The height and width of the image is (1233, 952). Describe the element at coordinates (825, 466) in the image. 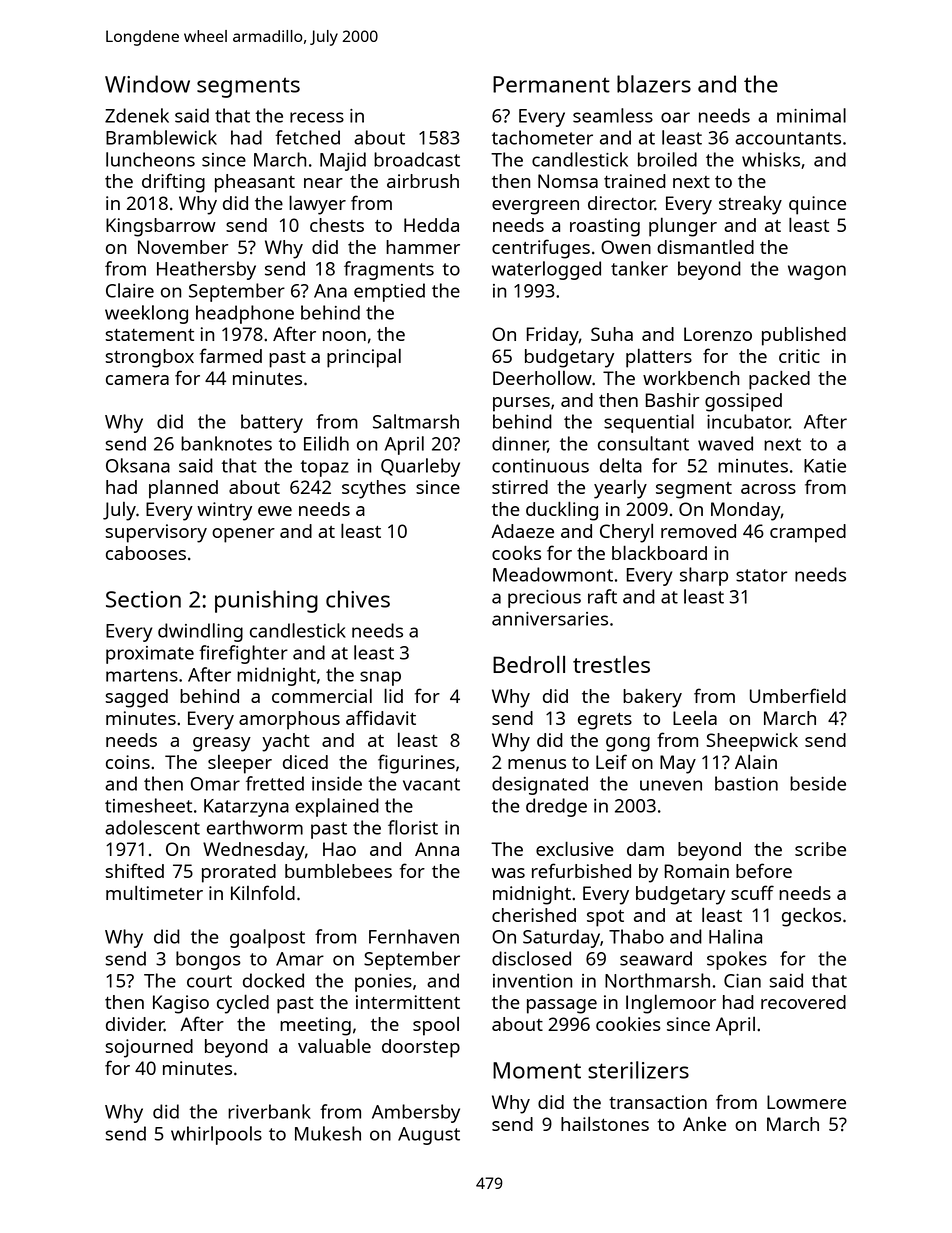

I see `Katie` at that location.
